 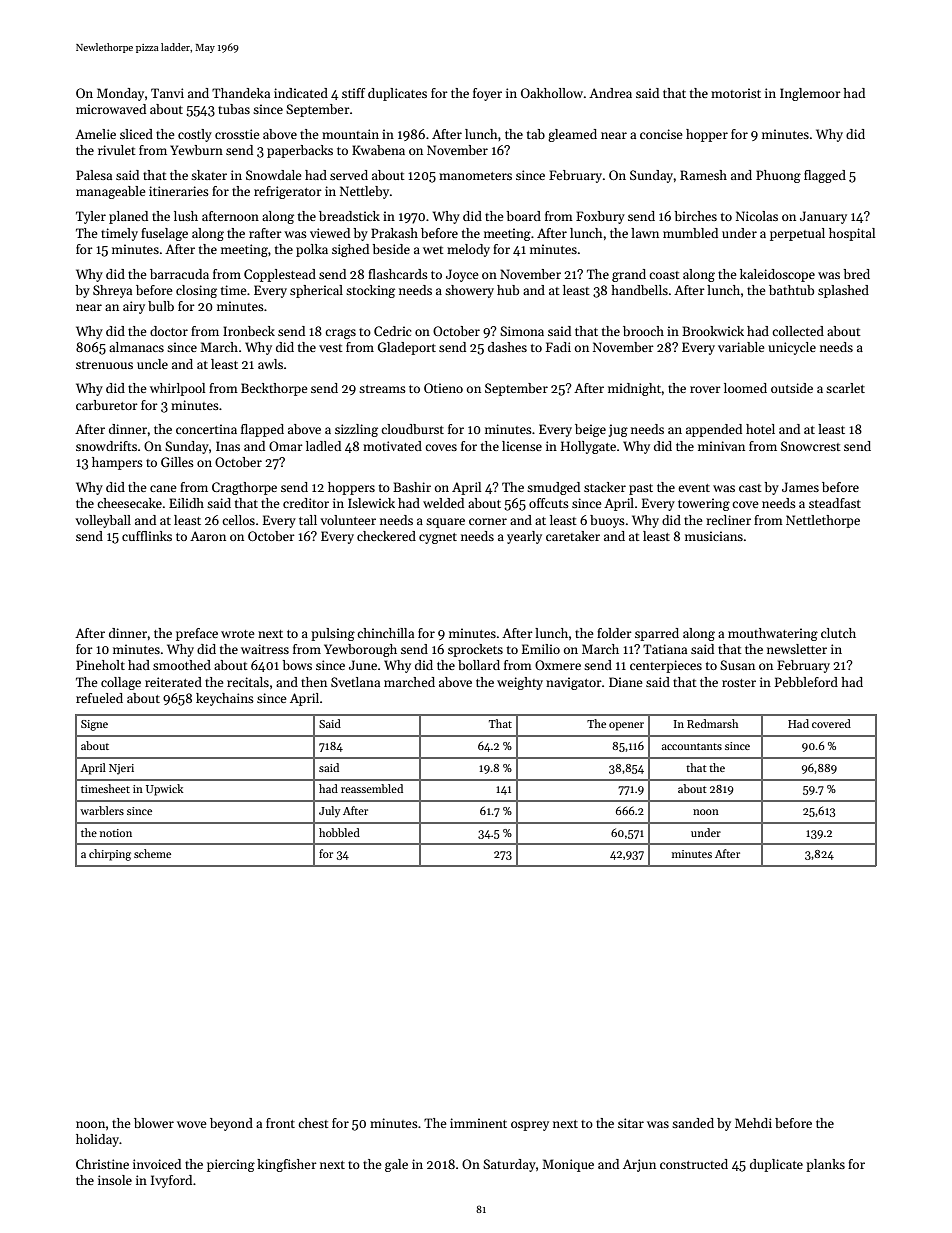 What do you see at coordinates (396, 1165) in the screenshot?
I see `gale` at bounding box center [396, 1165].
